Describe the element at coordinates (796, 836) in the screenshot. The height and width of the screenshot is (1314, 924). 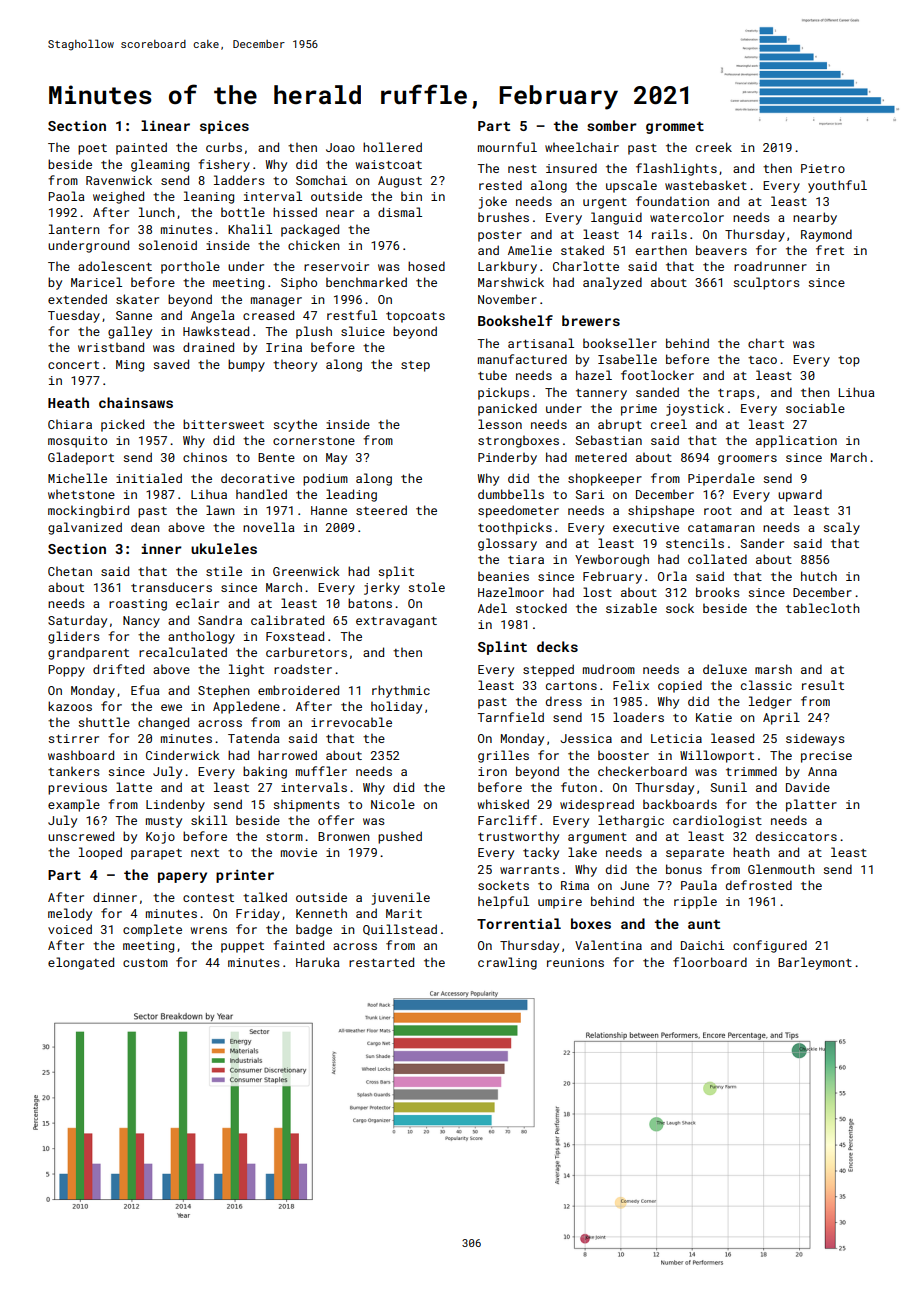
I see `desiccators` at that location.
